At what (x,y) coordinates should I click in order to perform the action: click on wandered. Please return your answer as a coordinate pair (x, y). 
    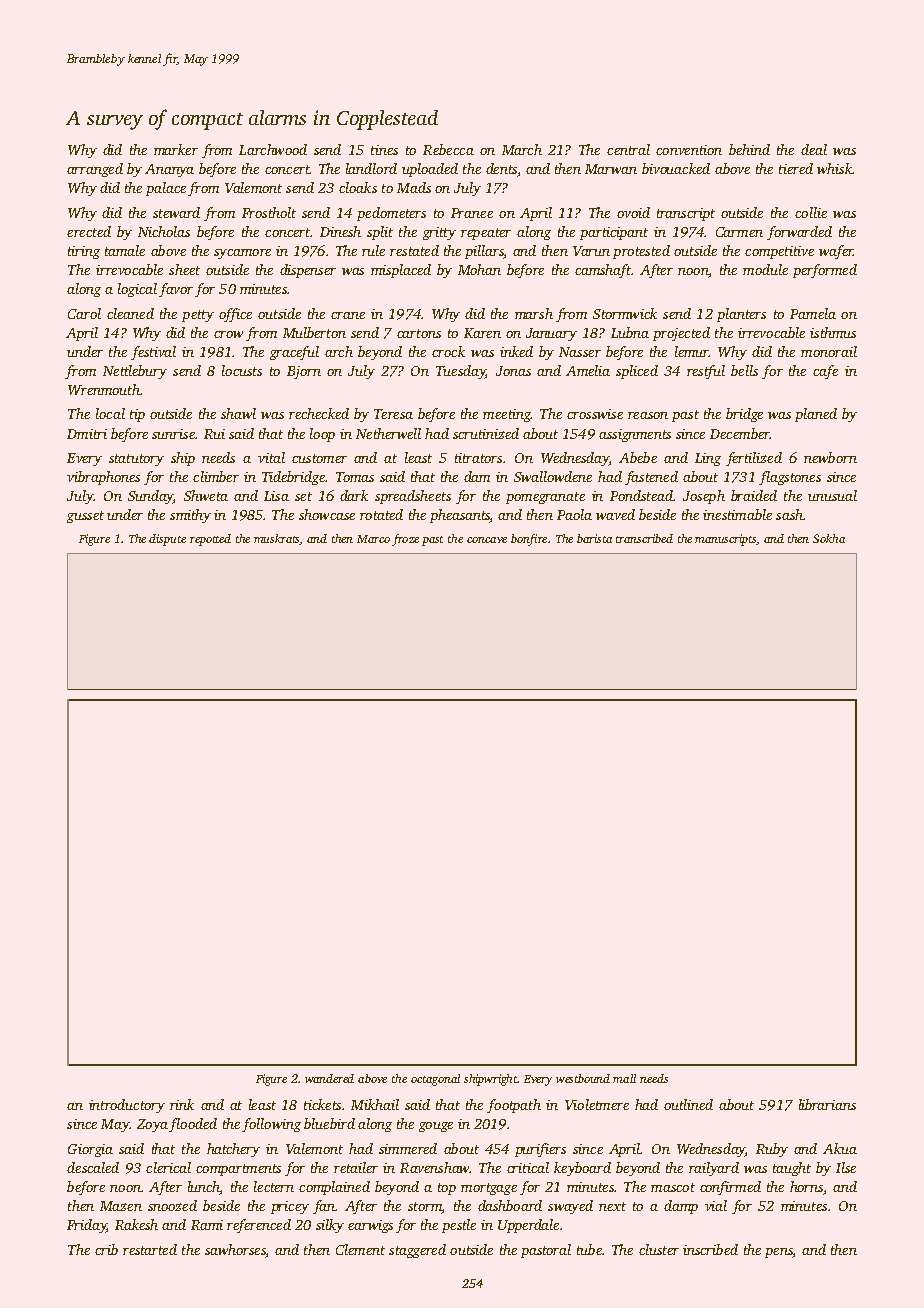
    Looking at the image, I should click on (329, 1078).
